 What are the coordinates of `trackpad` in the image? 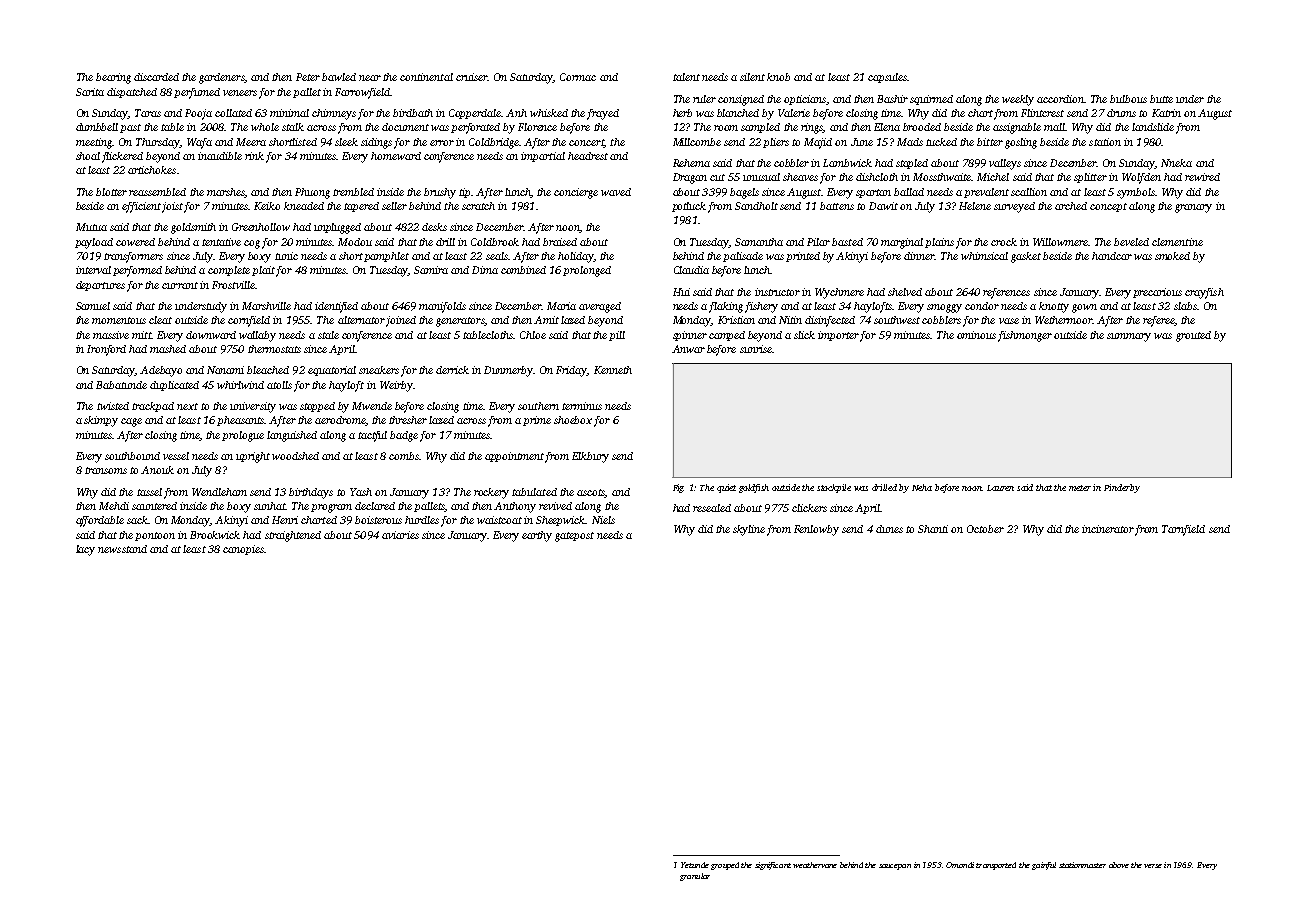 It's located at (153, 407).
